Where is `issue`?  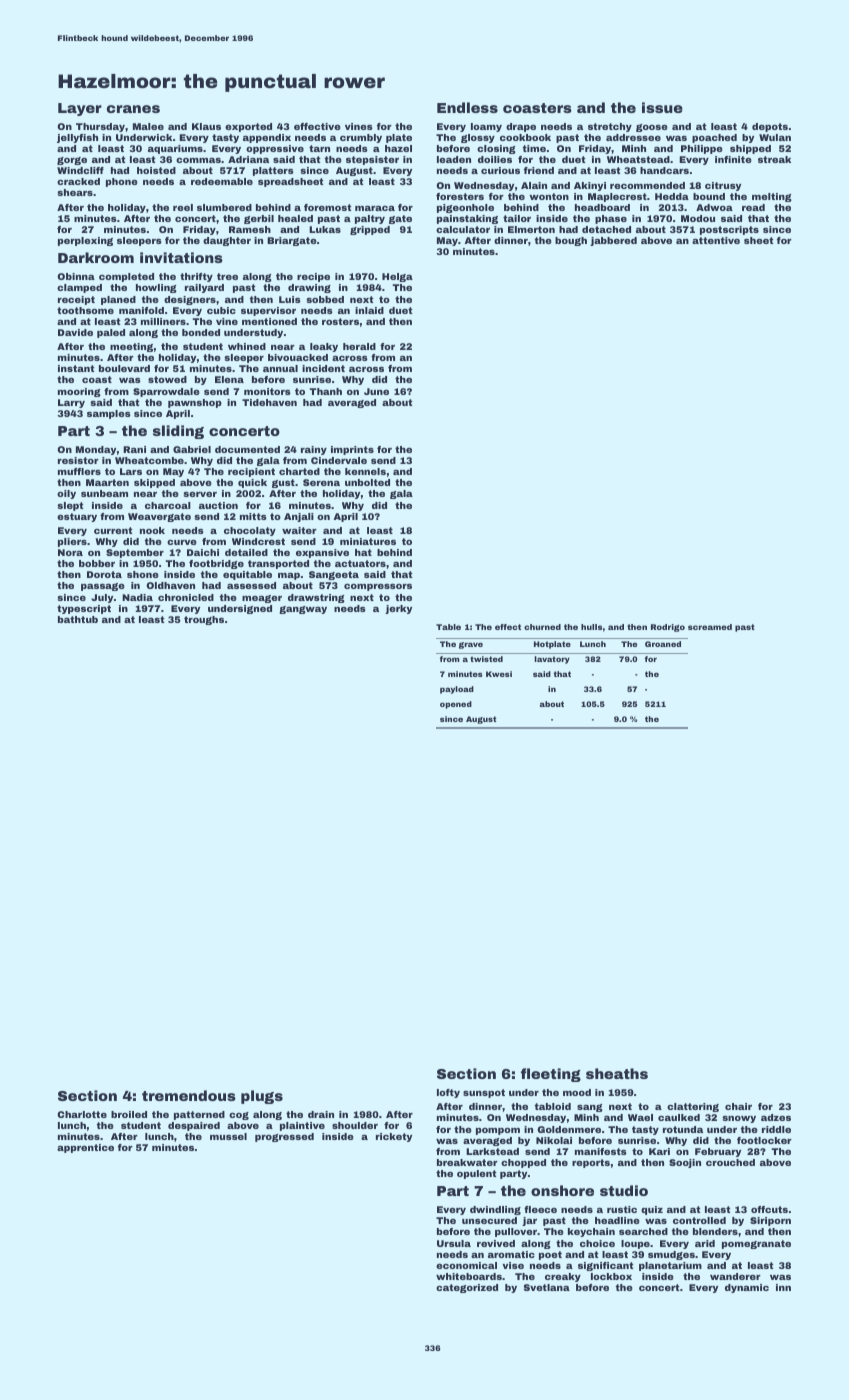 issue is located at coordinates (662, 107).
